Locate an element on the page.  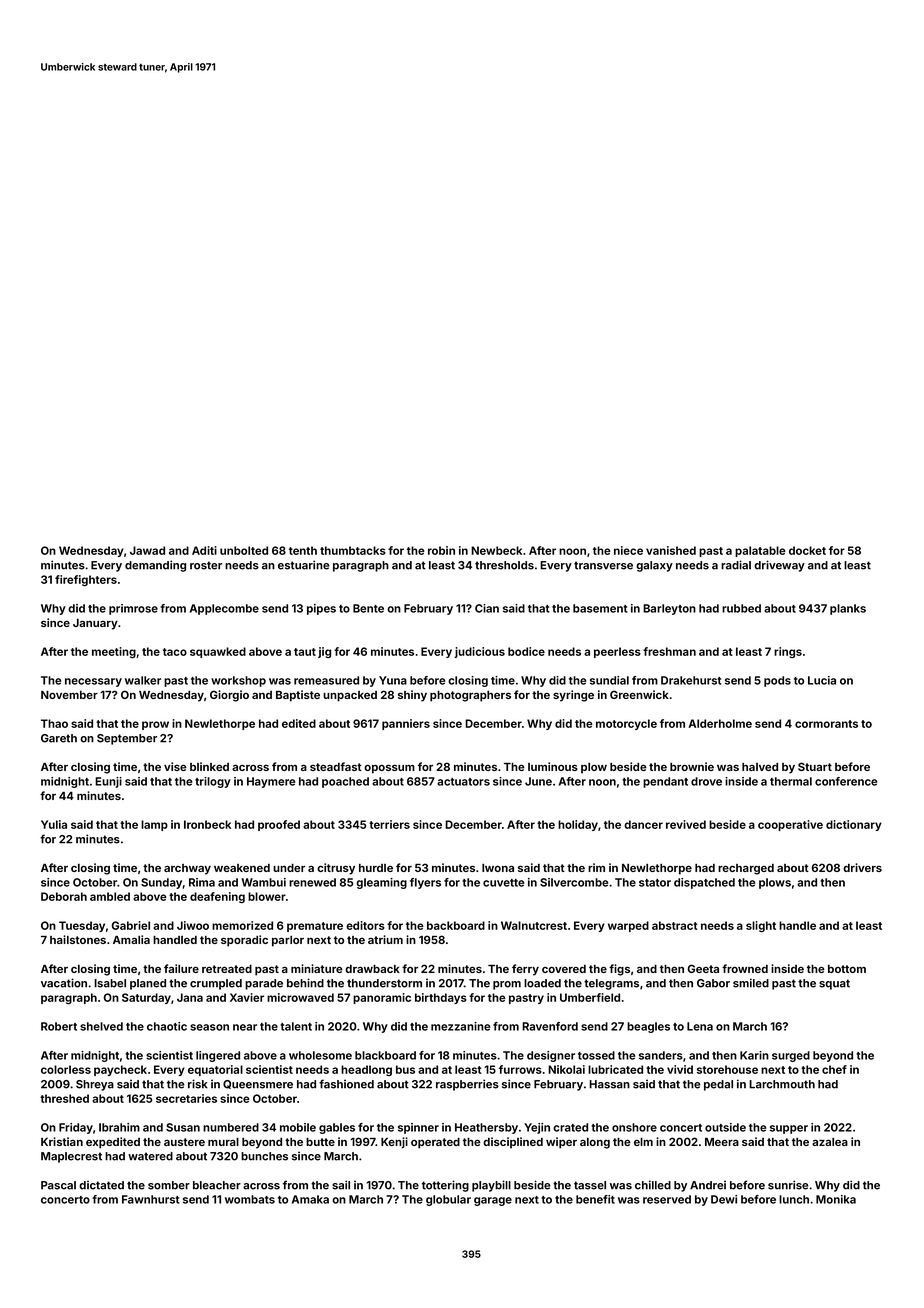
dictated is located at coordinates (101, 1185).
